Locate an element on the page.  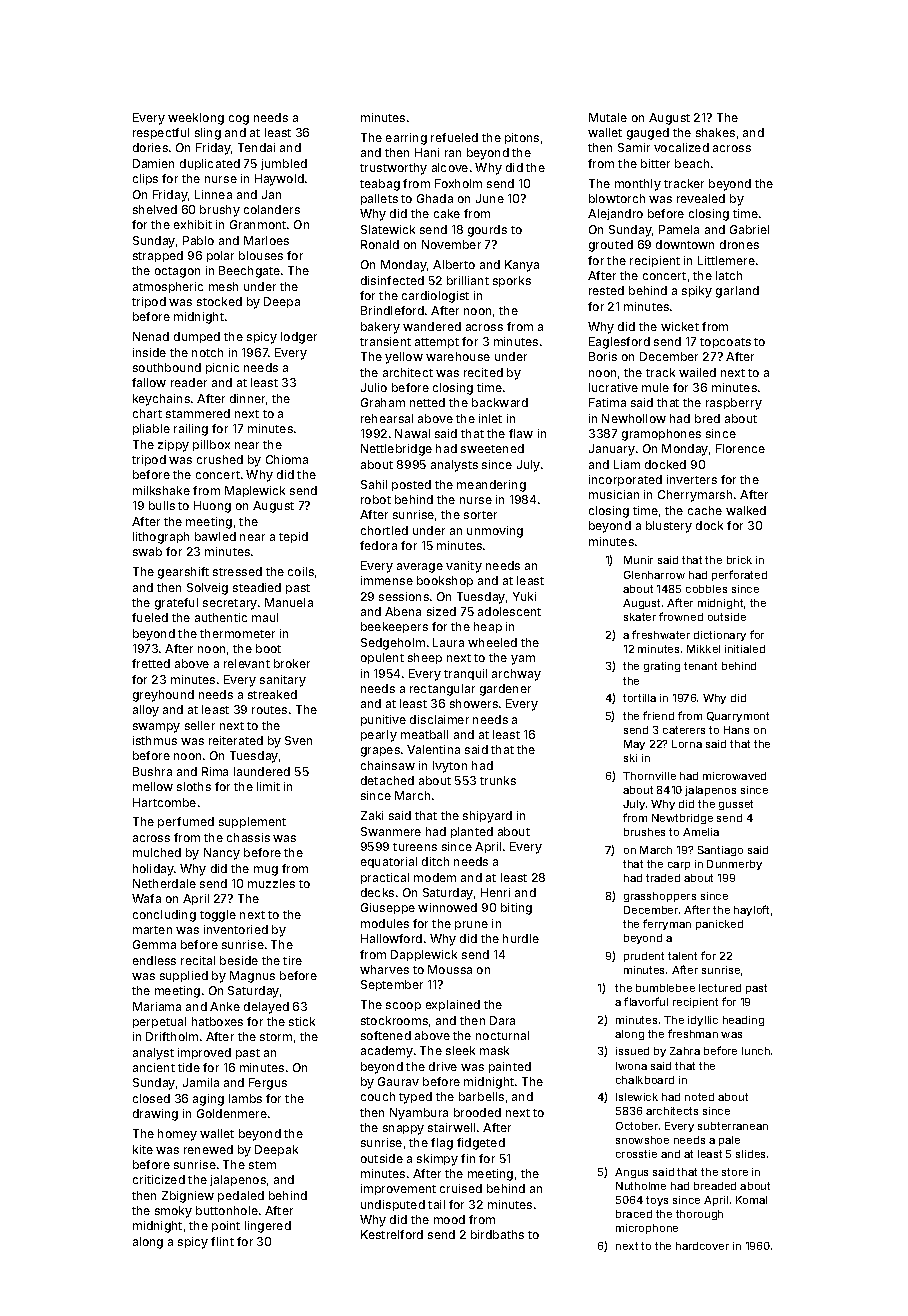
hurdle is located at coordinates (521, 938).
